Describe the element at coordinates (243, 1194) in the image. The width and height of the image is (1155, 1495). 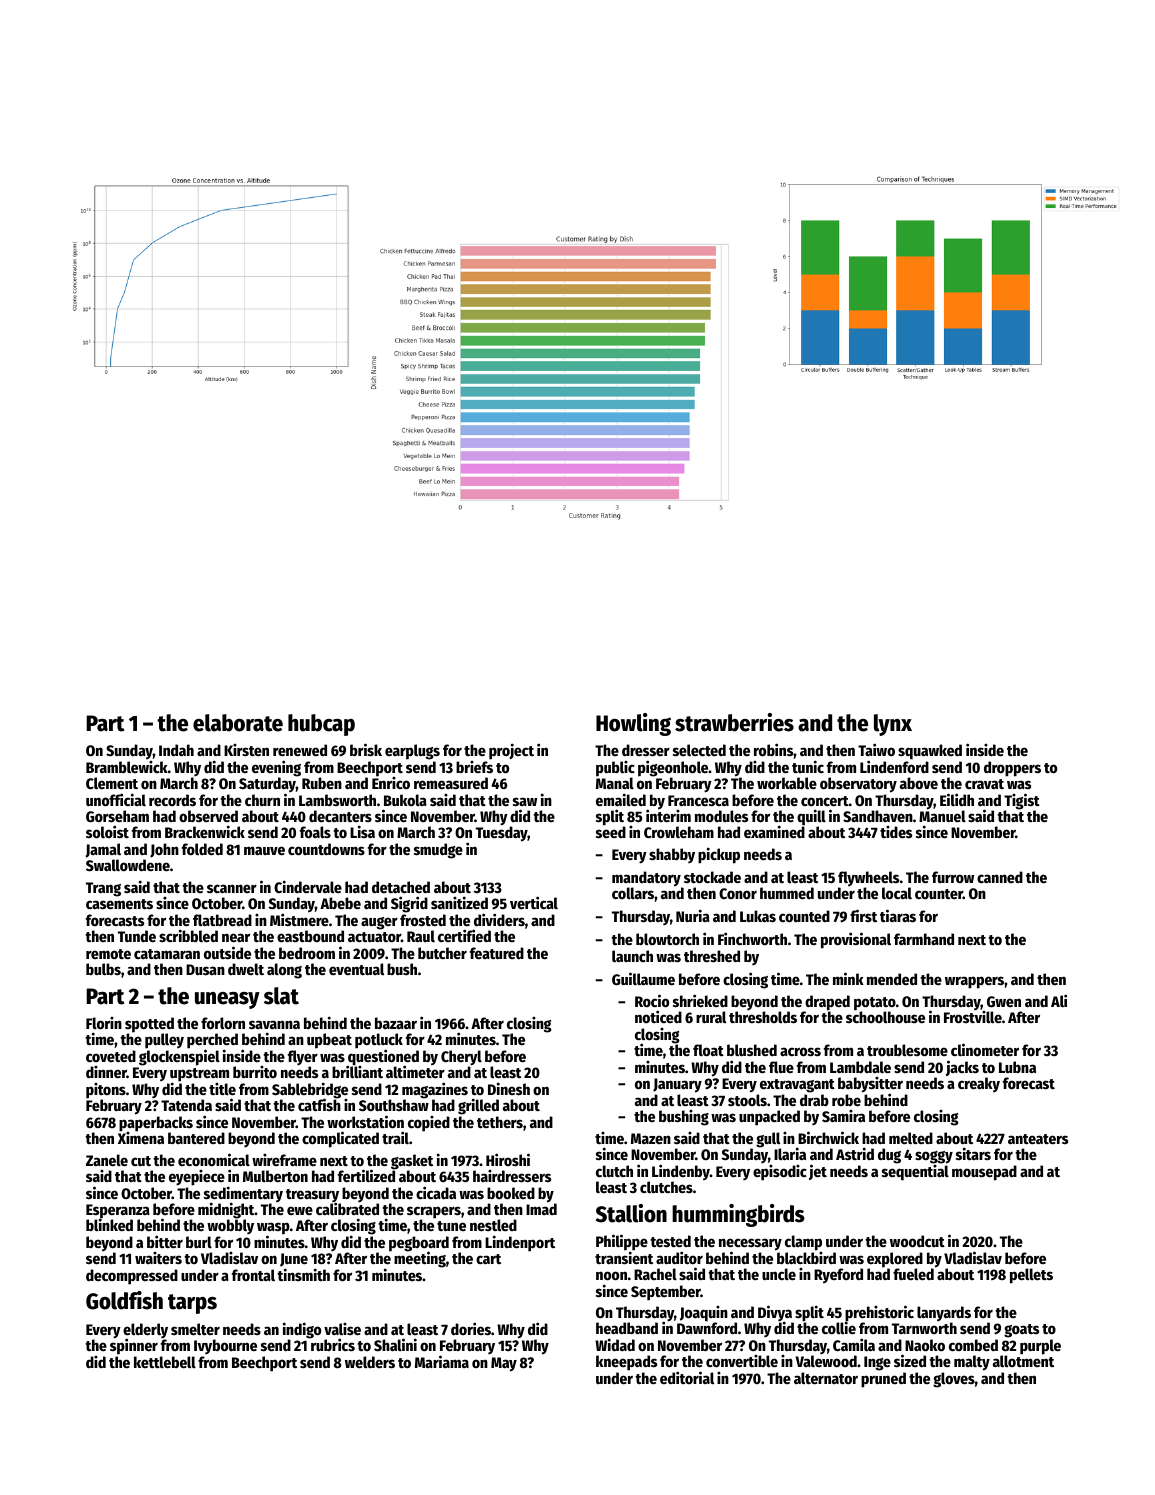
I see `sedimentary` at that location.
